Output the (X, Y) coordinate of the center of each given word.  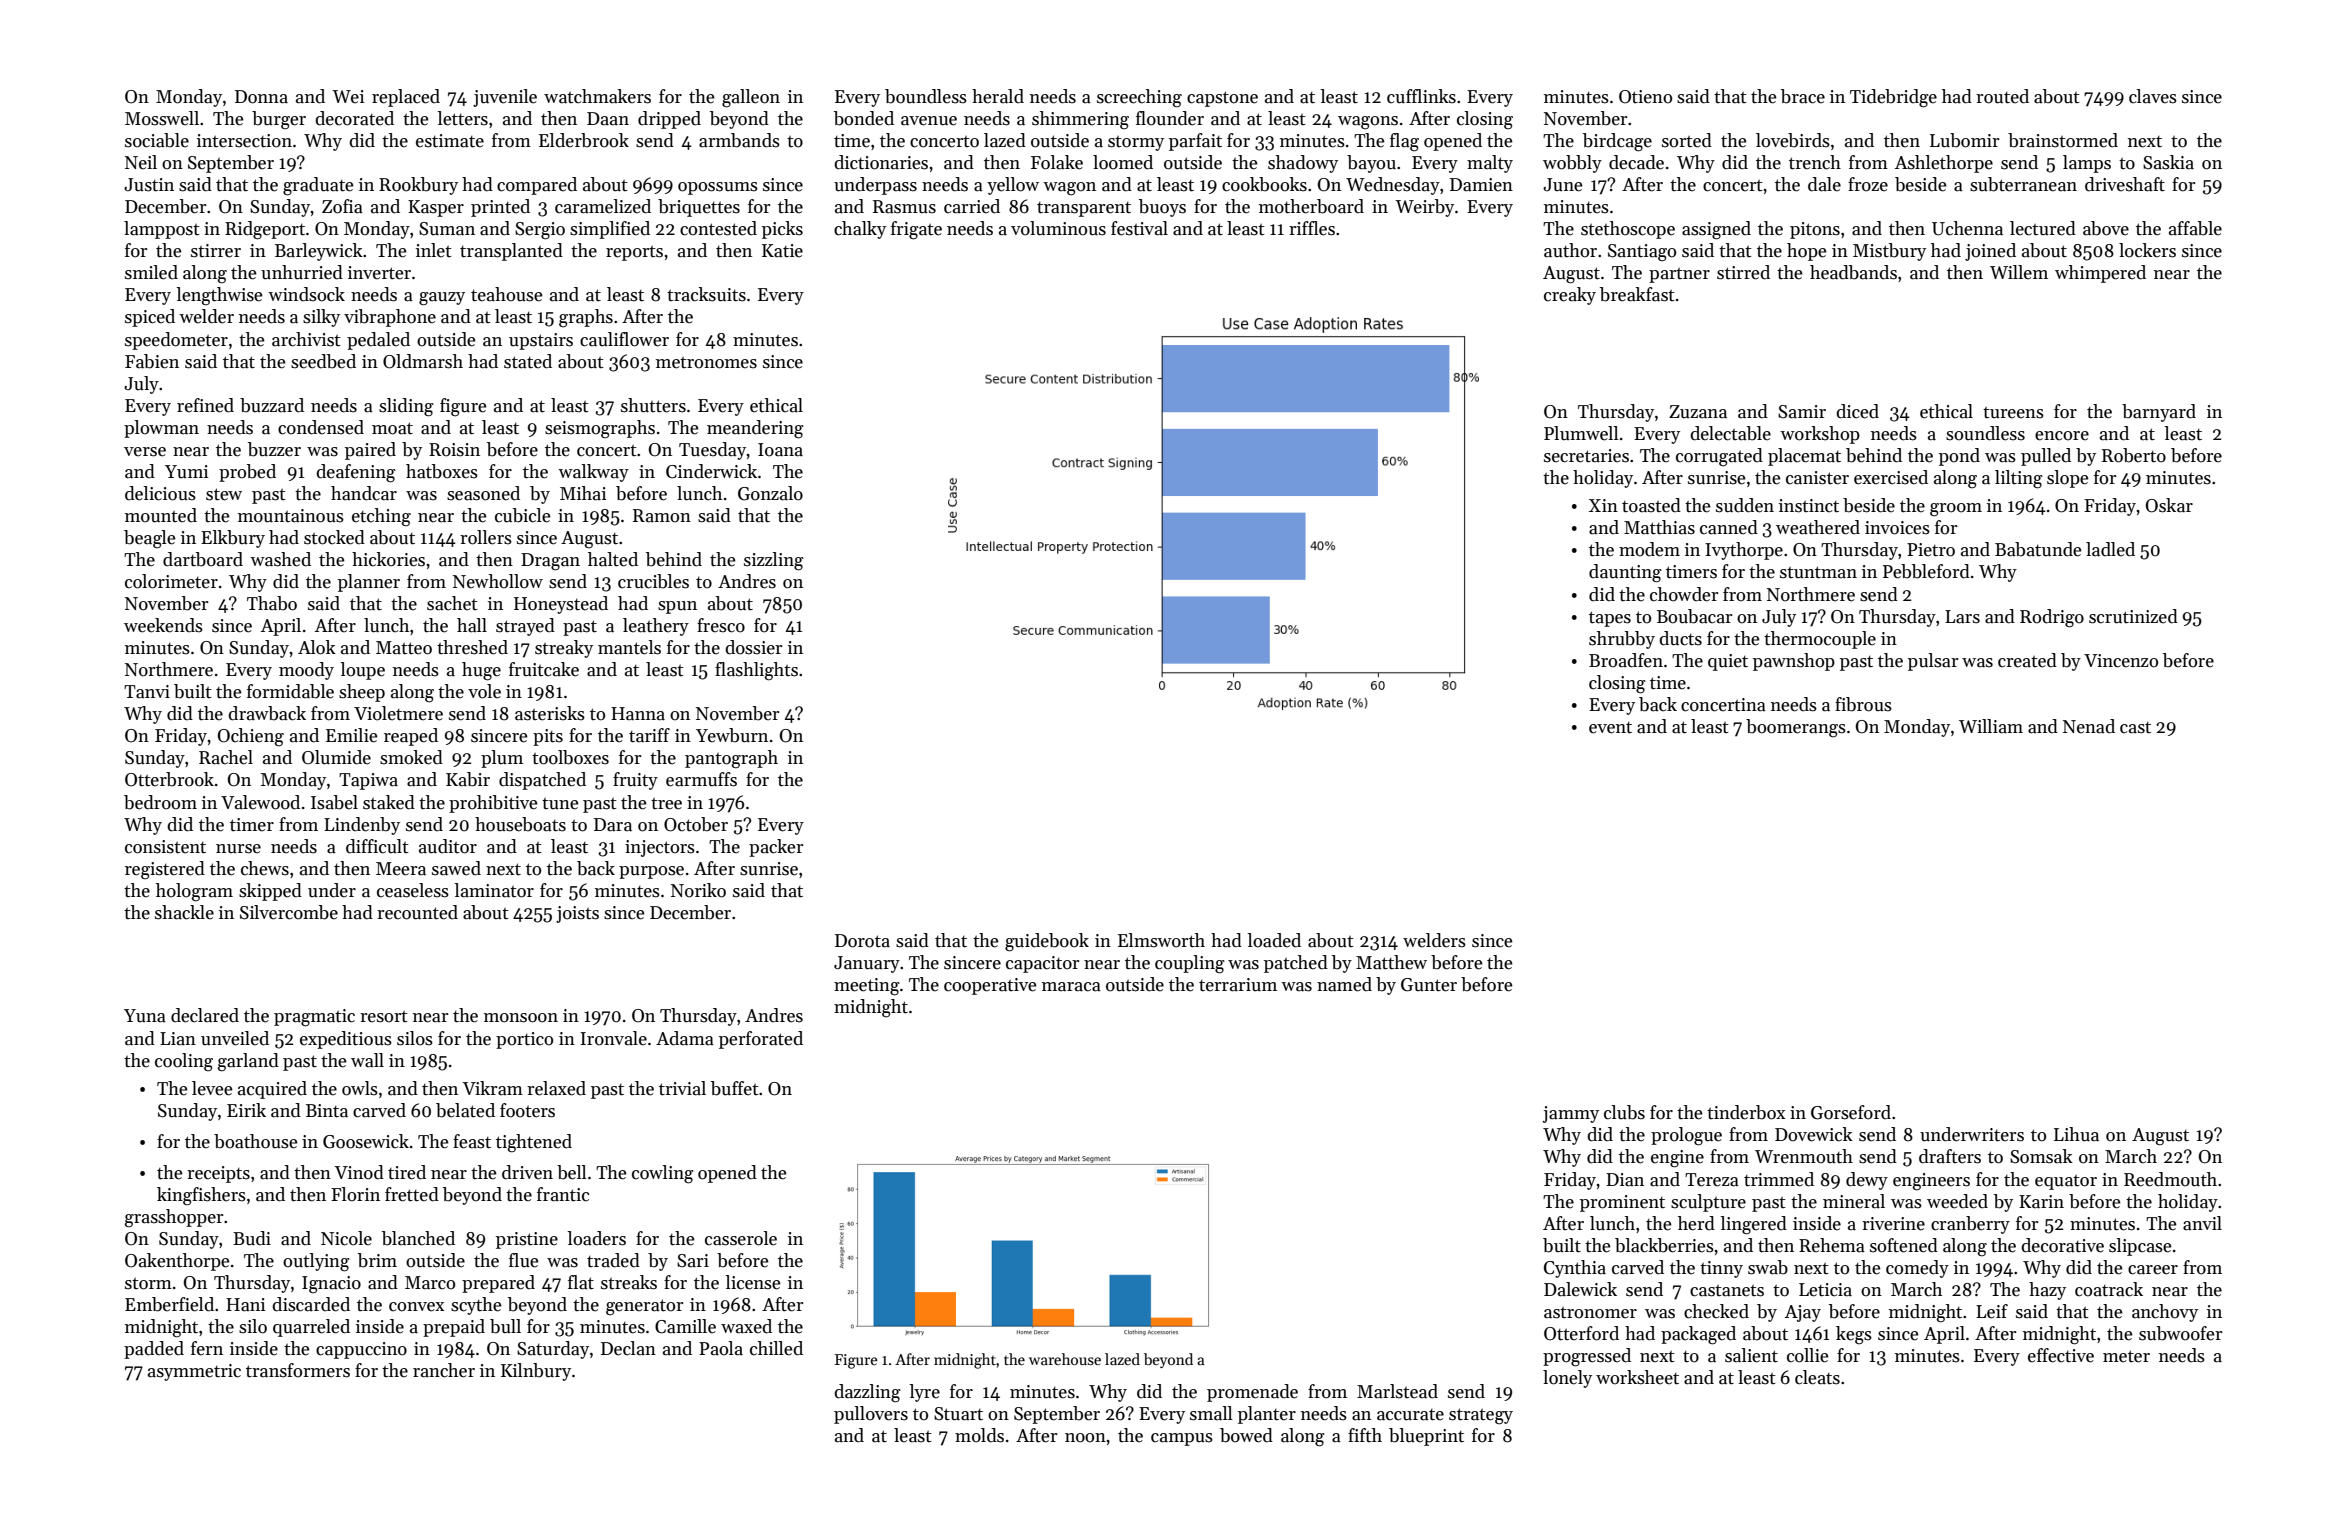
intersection (244, 141)
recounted (417, 912)
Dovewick (1814, 1134)
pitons (1815, 230)
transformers (298, 1370)
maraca (1071, 987)
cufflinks (1421, 96)
